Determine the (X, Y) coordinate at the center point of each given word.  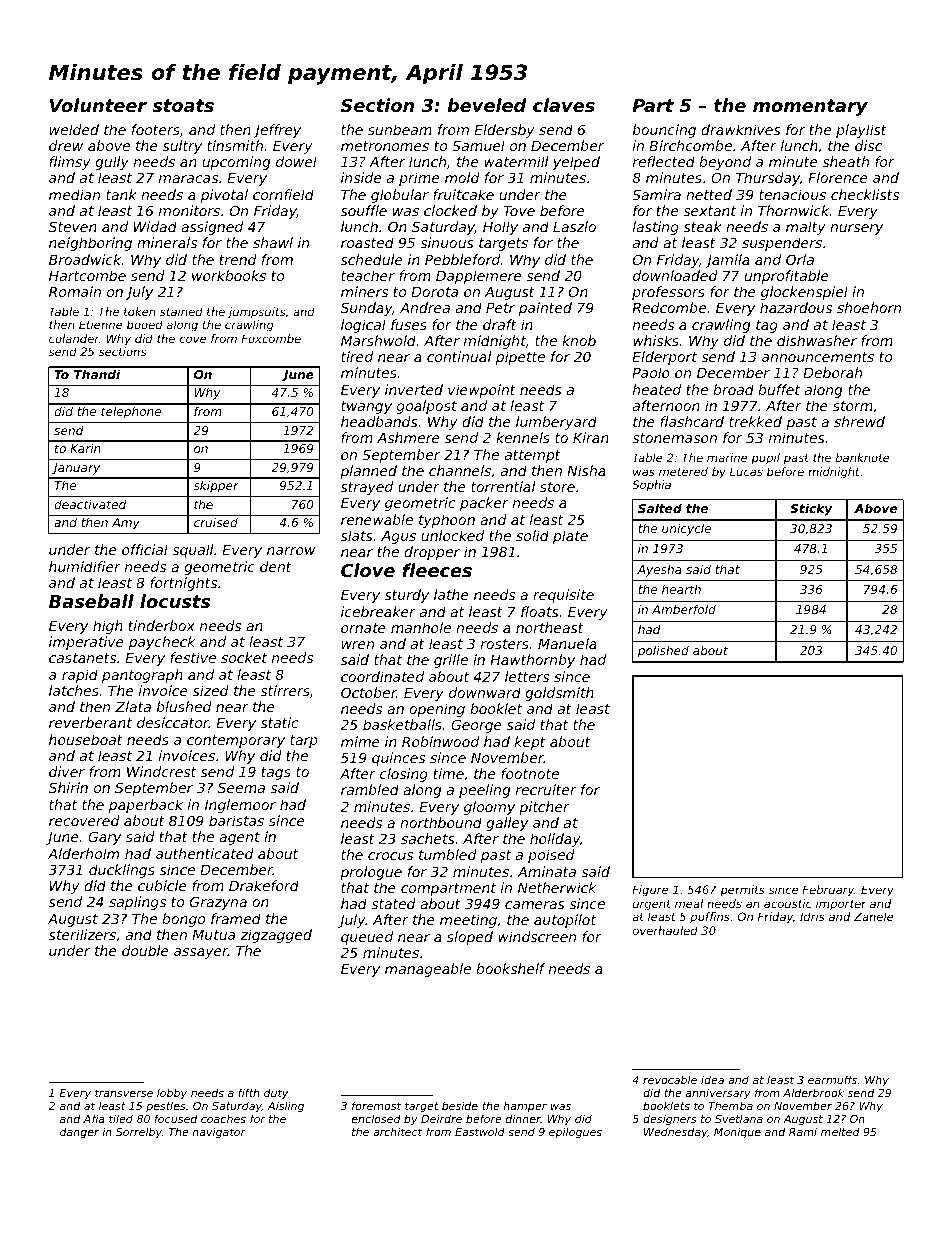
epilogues (575, 1133)
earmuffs (832, 1079)
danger (79, 1133)
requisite (563, 596)
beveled (486, 105)
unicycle (686, 529)
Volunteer (98, 105)
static (280, 722)
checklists (865, 194)
